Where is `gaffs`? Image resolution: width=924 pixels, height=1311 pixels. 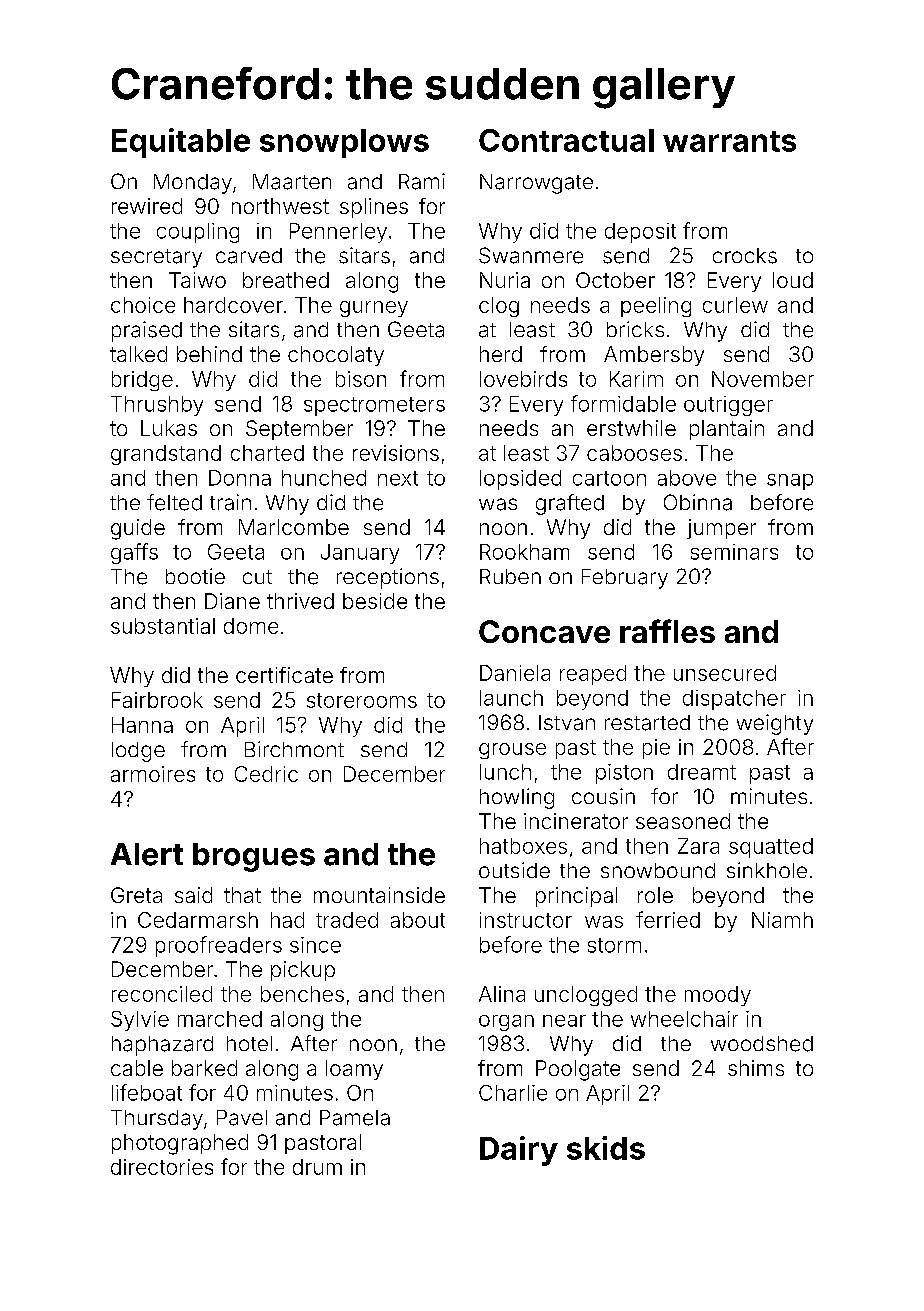 gaffs is located at coordinates (134, 553).
